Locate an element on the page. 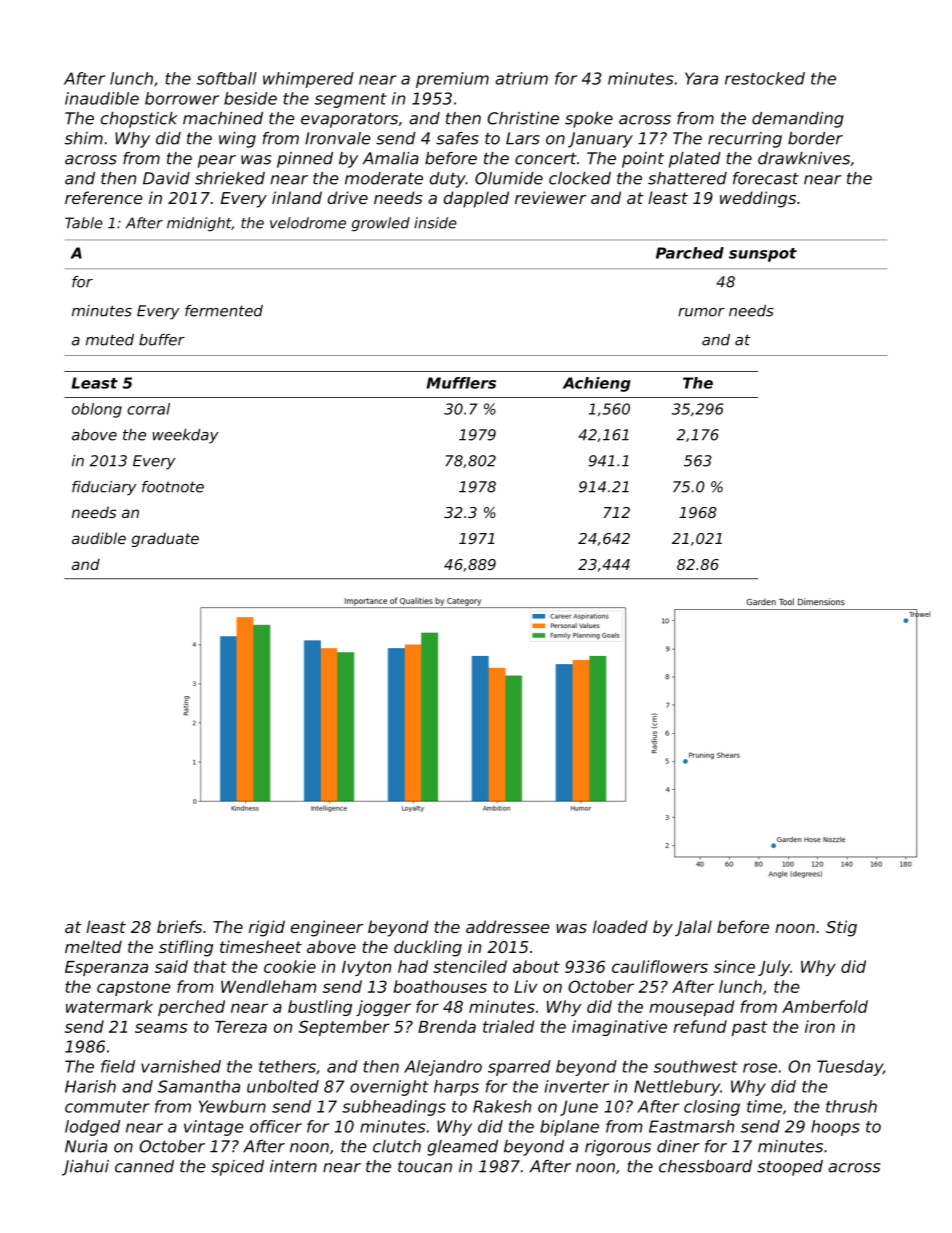  midnight is located at coordinates (199, 224).
